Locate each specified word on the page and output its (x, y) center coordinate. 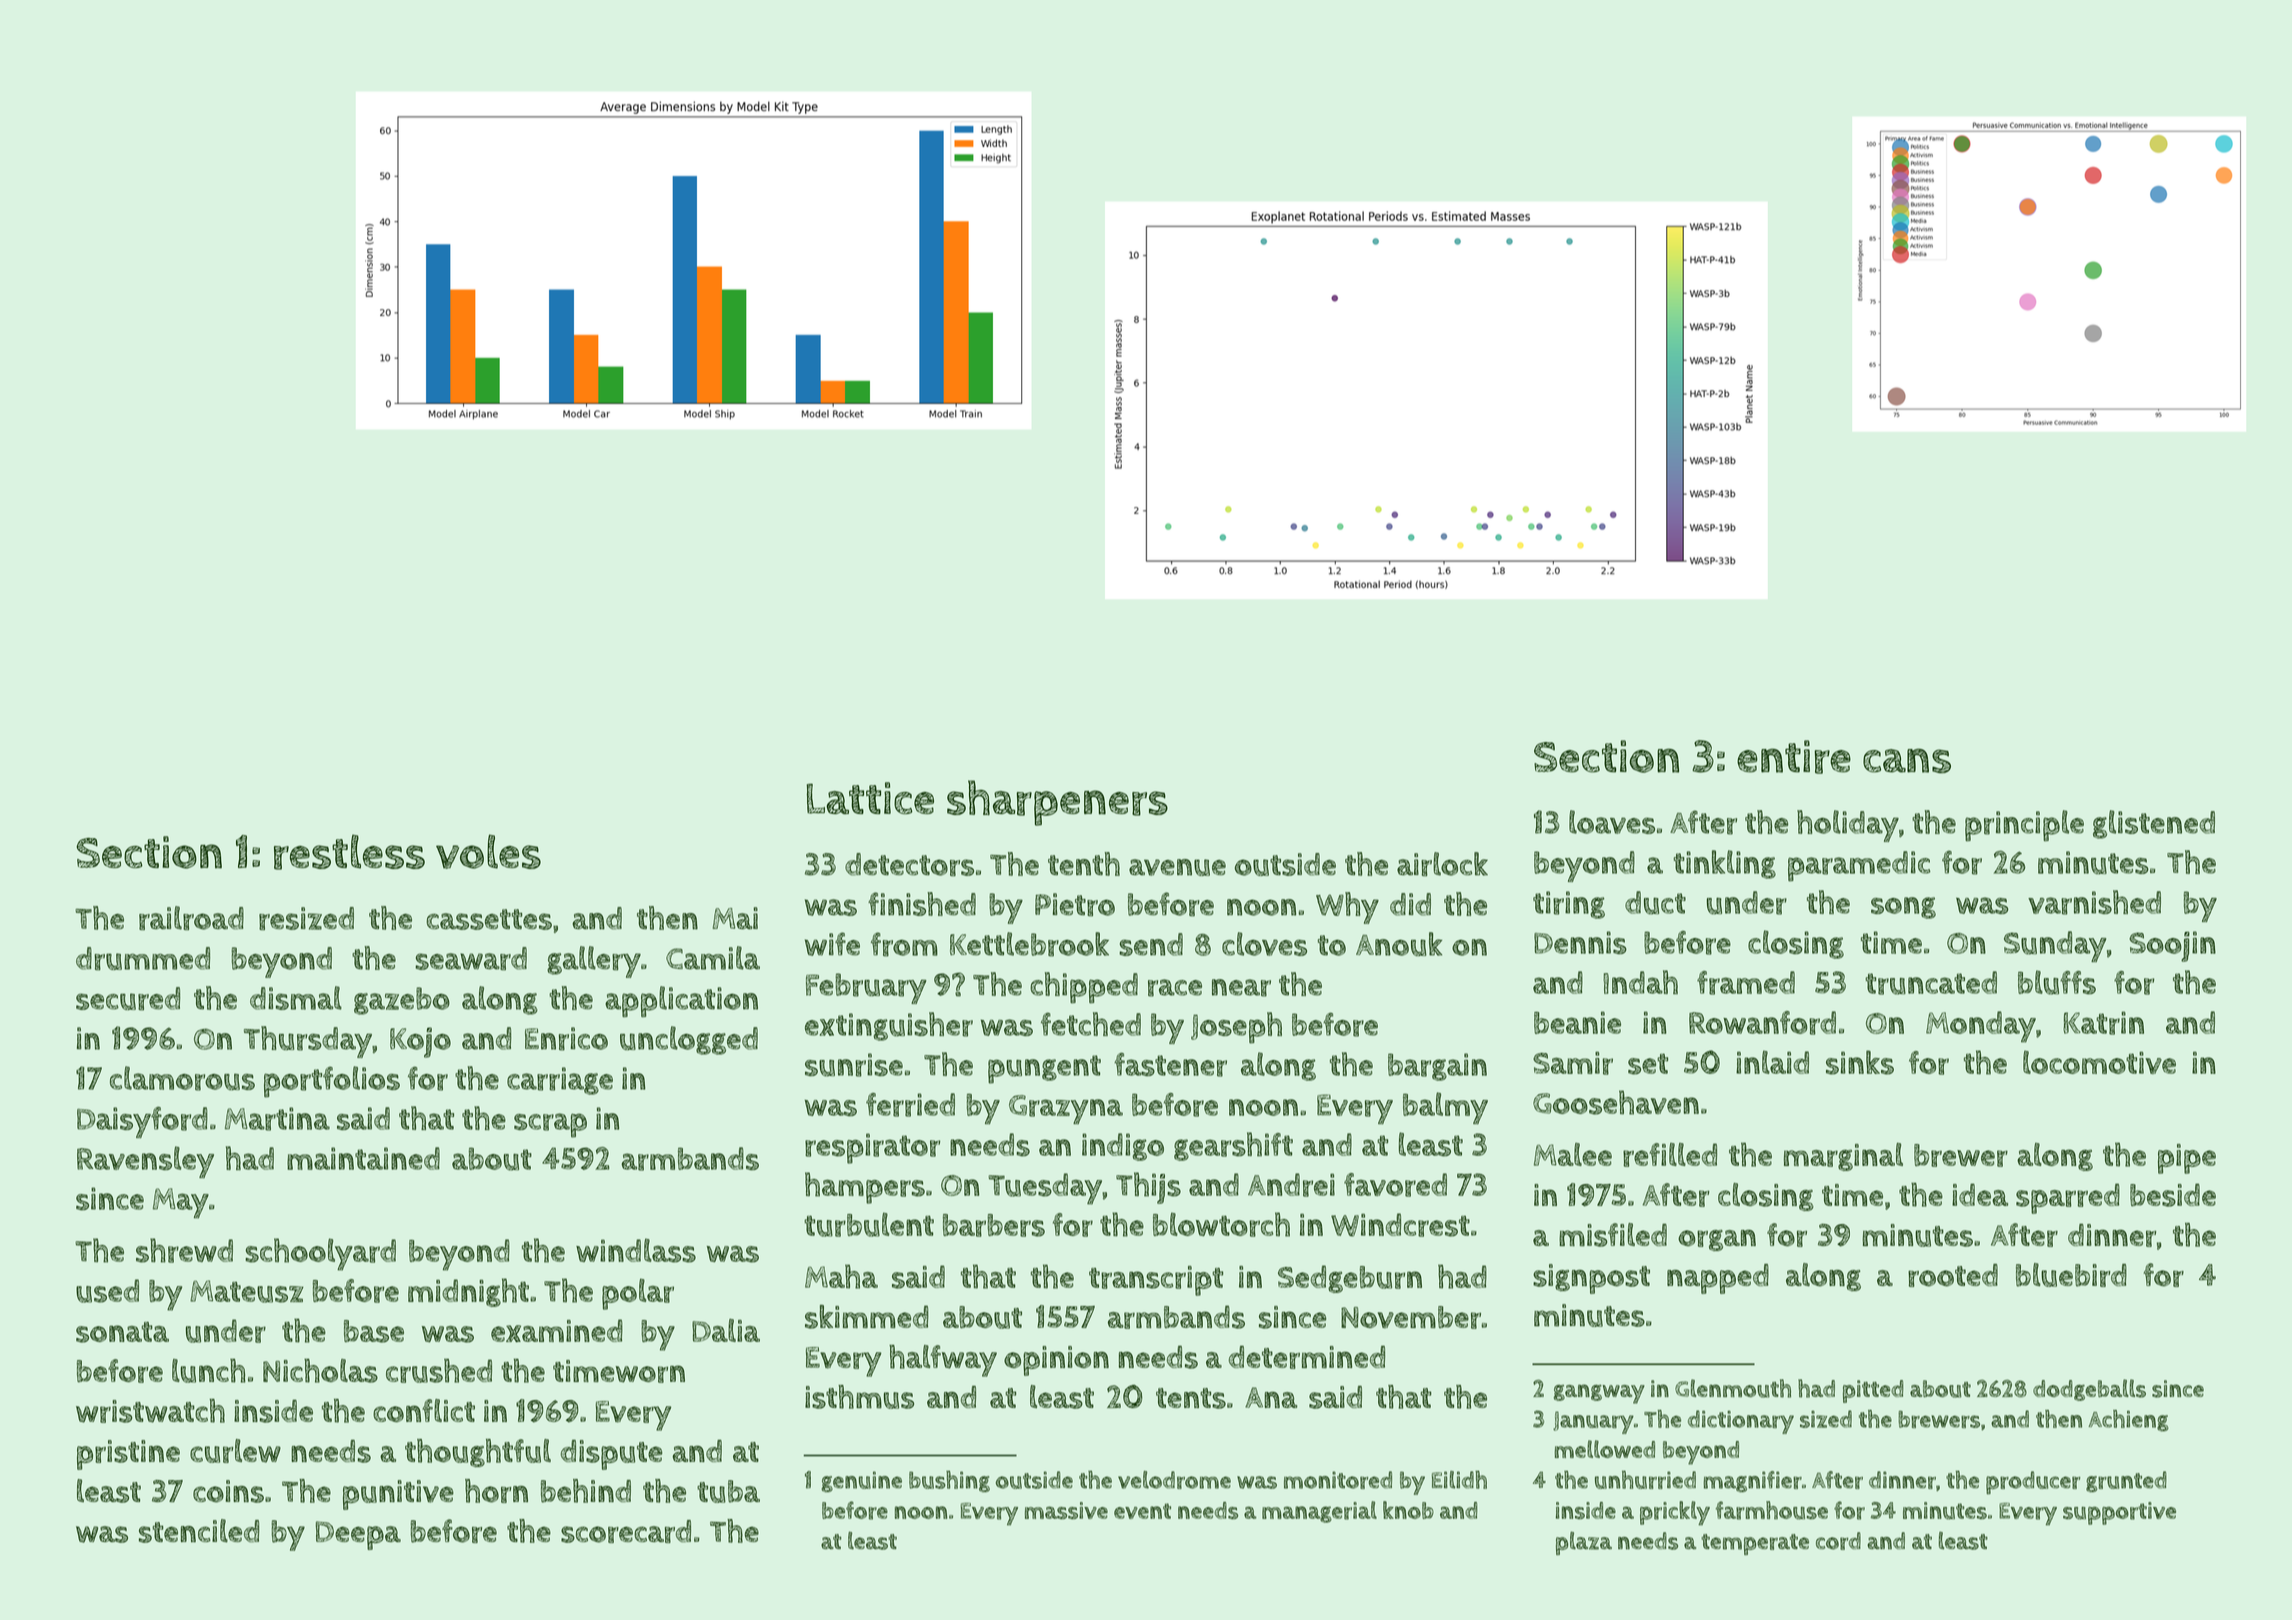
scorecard (626, 1531)
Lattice (870, 798)
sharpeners (1057, 803)
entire (1794, 757)
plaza (1584, 1543)
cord (1838, 1541)
